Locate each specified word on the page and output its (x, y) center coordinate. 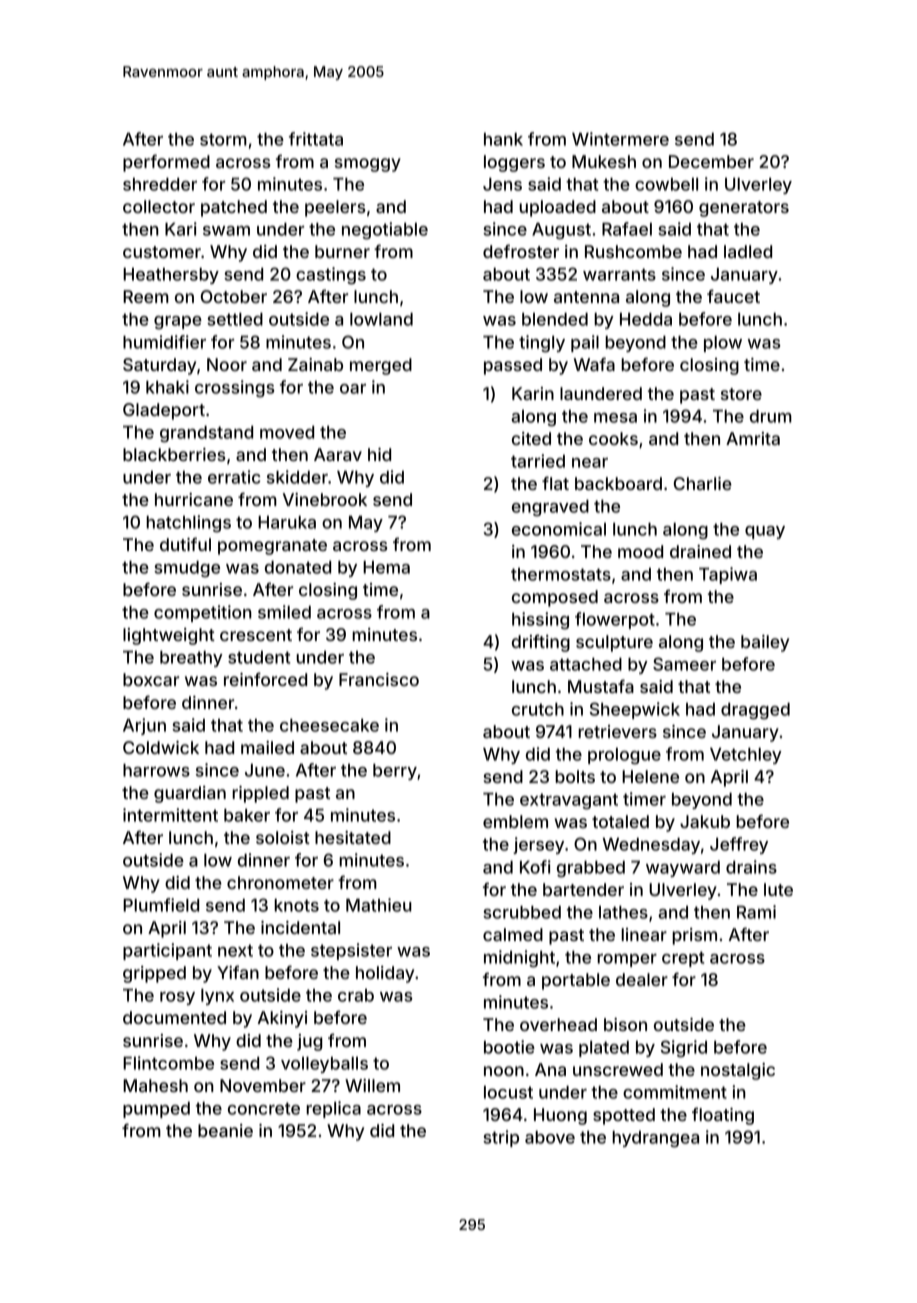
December (711, 161)
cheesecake (329, 725)
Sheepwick (635, 710)
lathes (623, 912)
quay (765, 532)
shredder (160, 184)
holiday (385, 974)
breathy (191, 659)
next (235, 950)
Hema (386, 567)
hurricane (194, 499)
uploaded (557, 208)
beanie (225, 1130)
